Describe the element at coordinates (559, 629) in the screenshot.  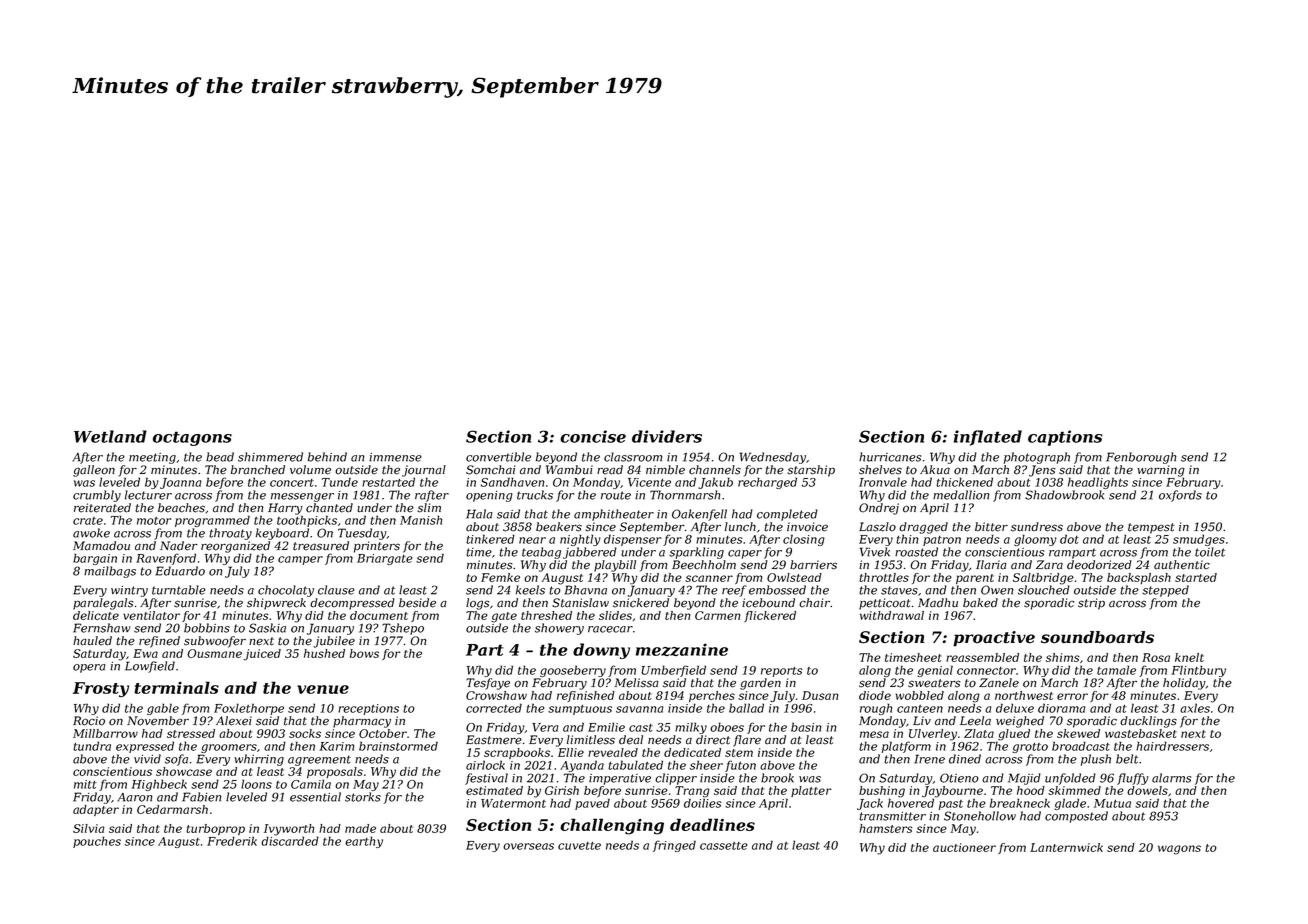
I see `showery` at that location.
